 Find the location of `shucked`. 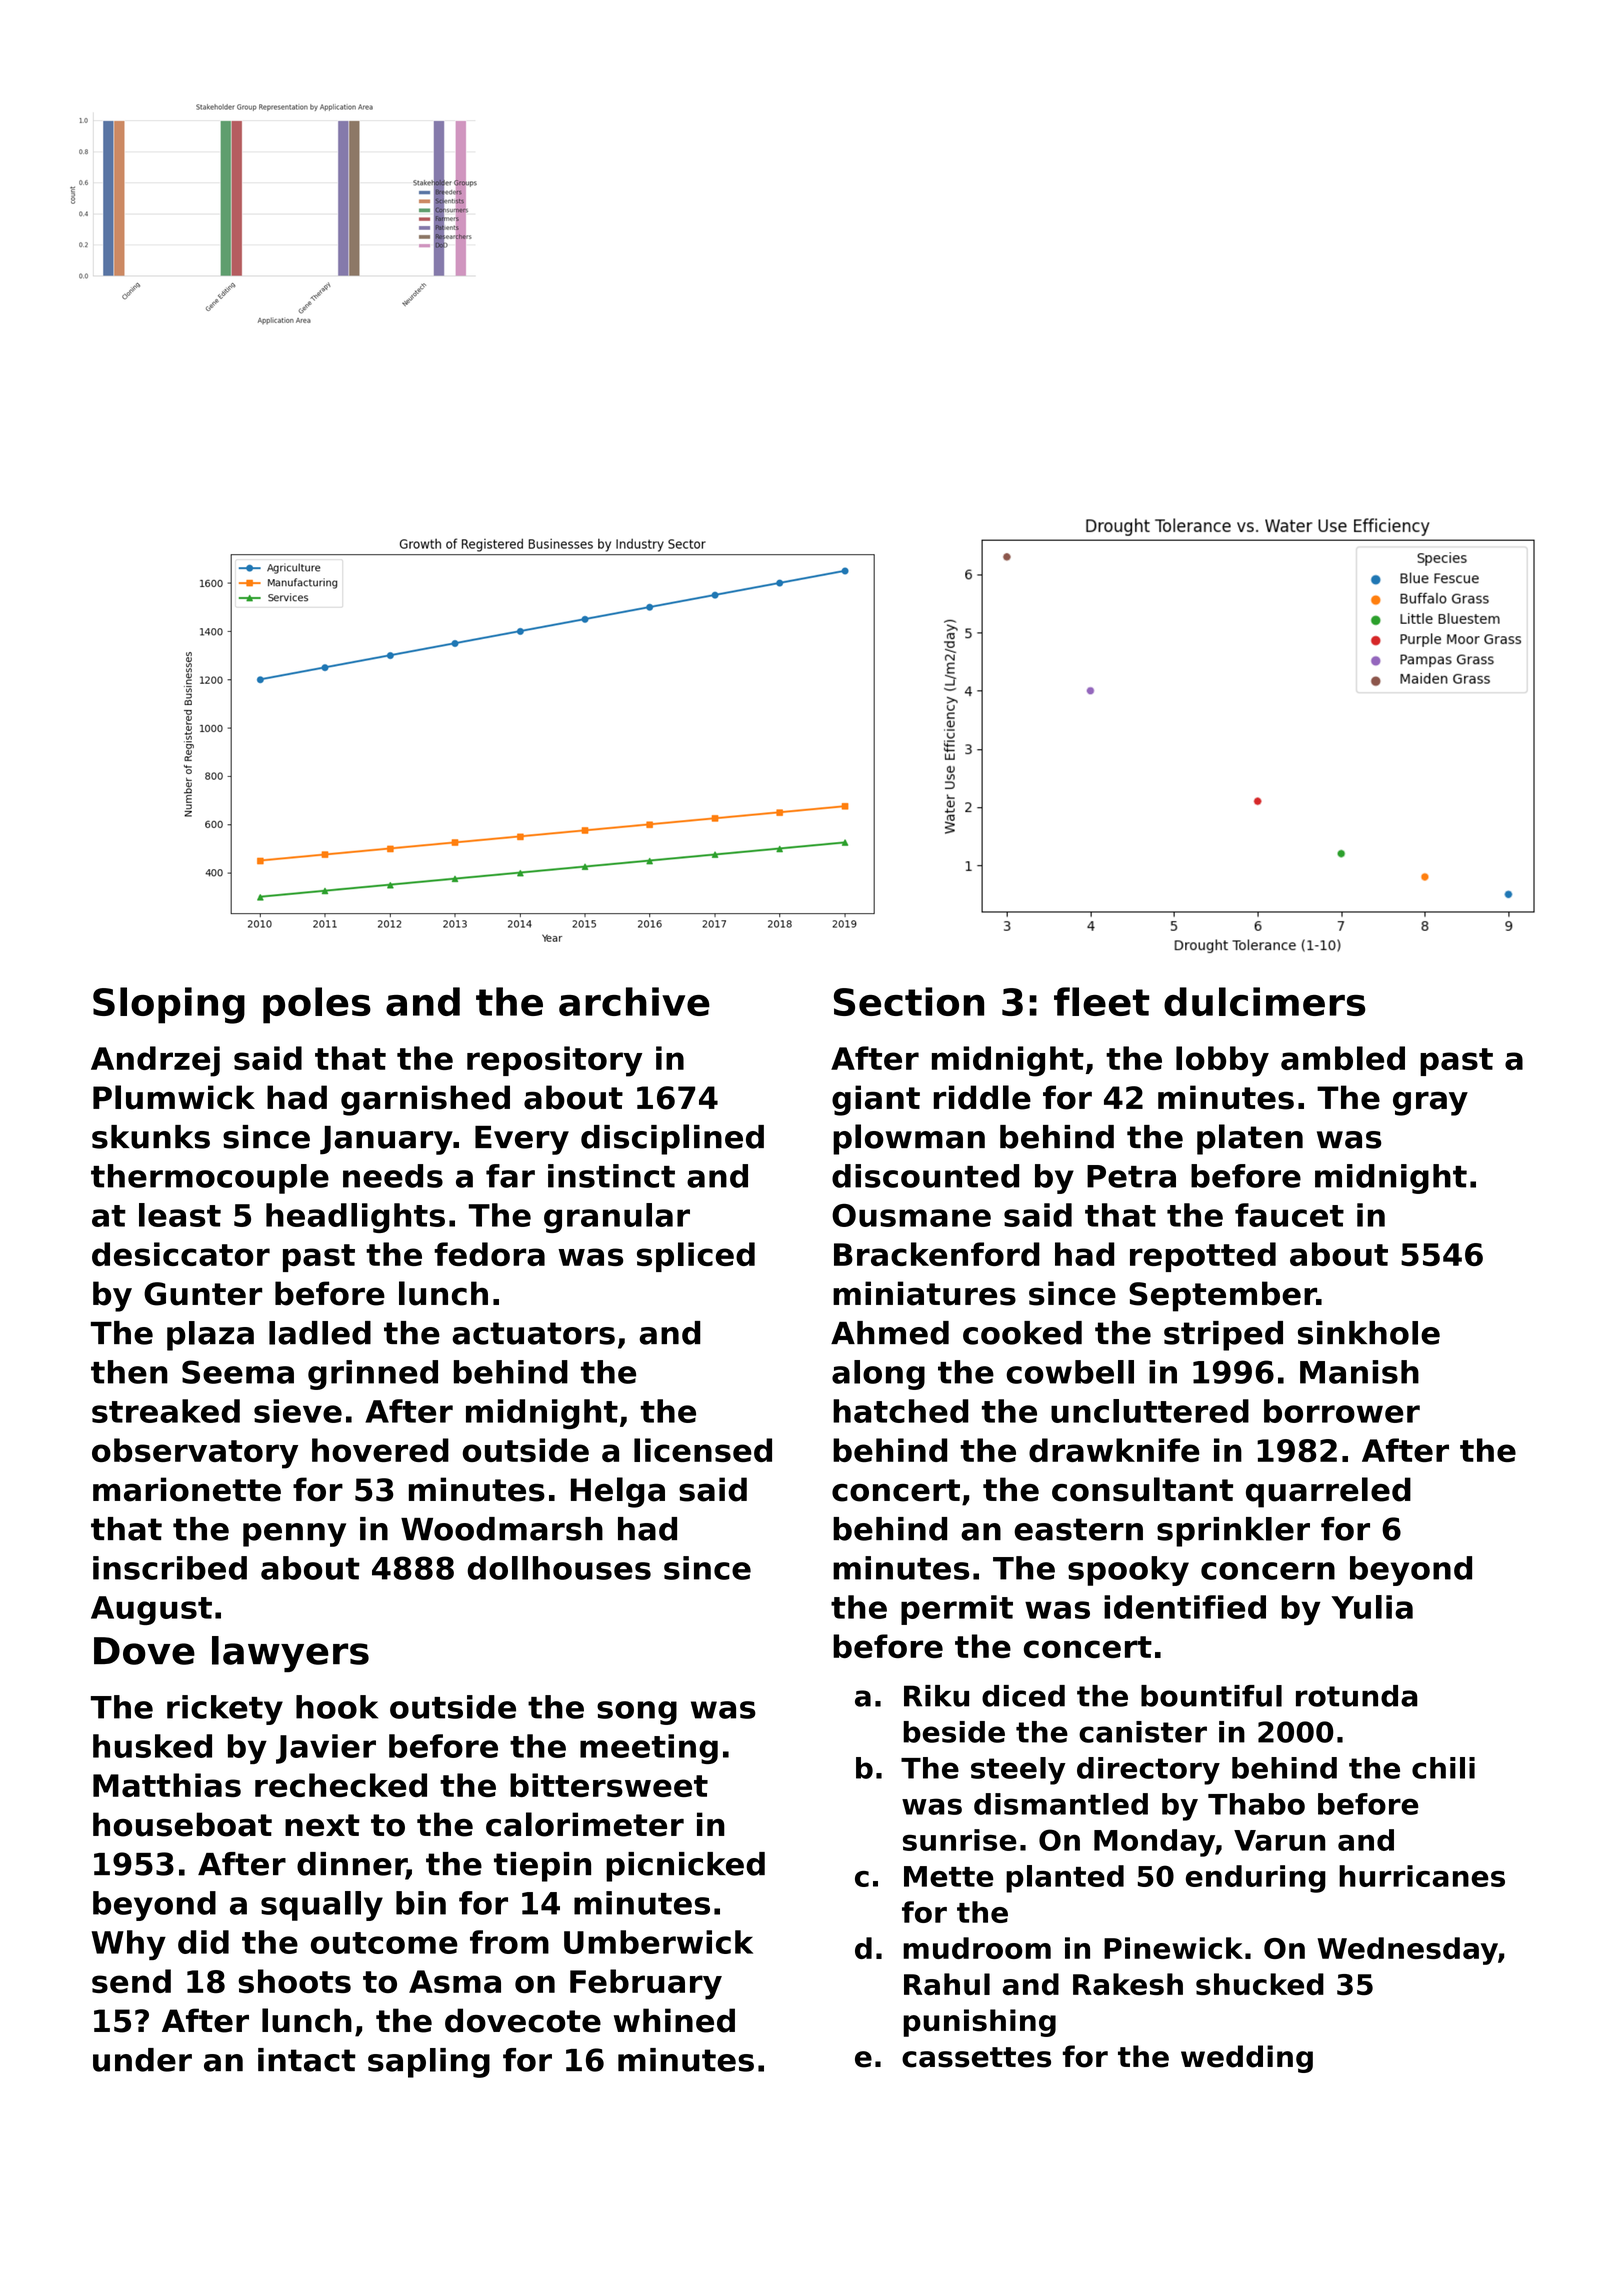

shucked is located at coordinates (1260, 1984).
